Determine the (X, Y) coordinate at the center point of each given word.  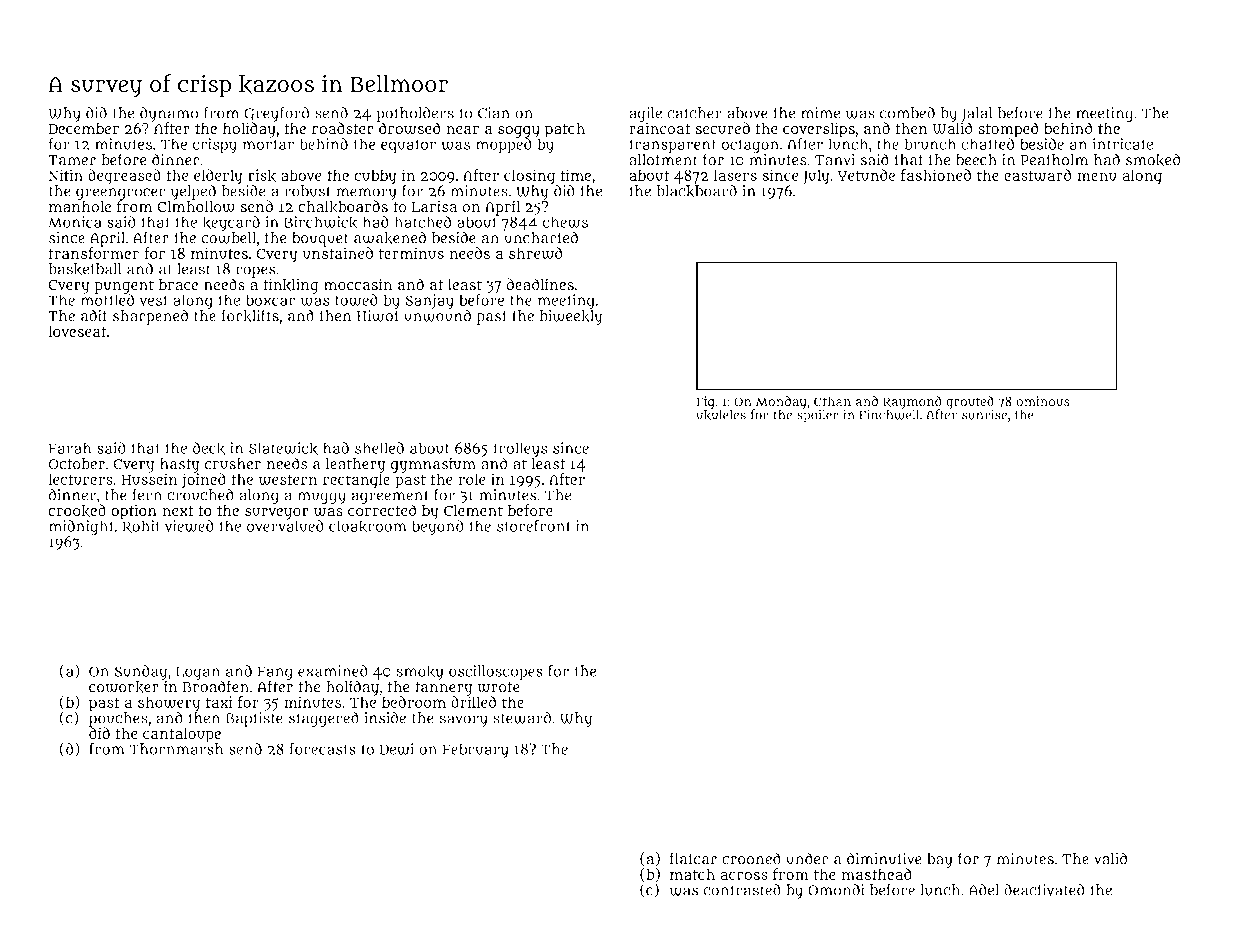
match (692, 874)
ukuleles (721, 415)
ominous (1043, 401)
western (288, 480)
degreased (124, 177)
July (816, 177)
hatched (422, 222)
